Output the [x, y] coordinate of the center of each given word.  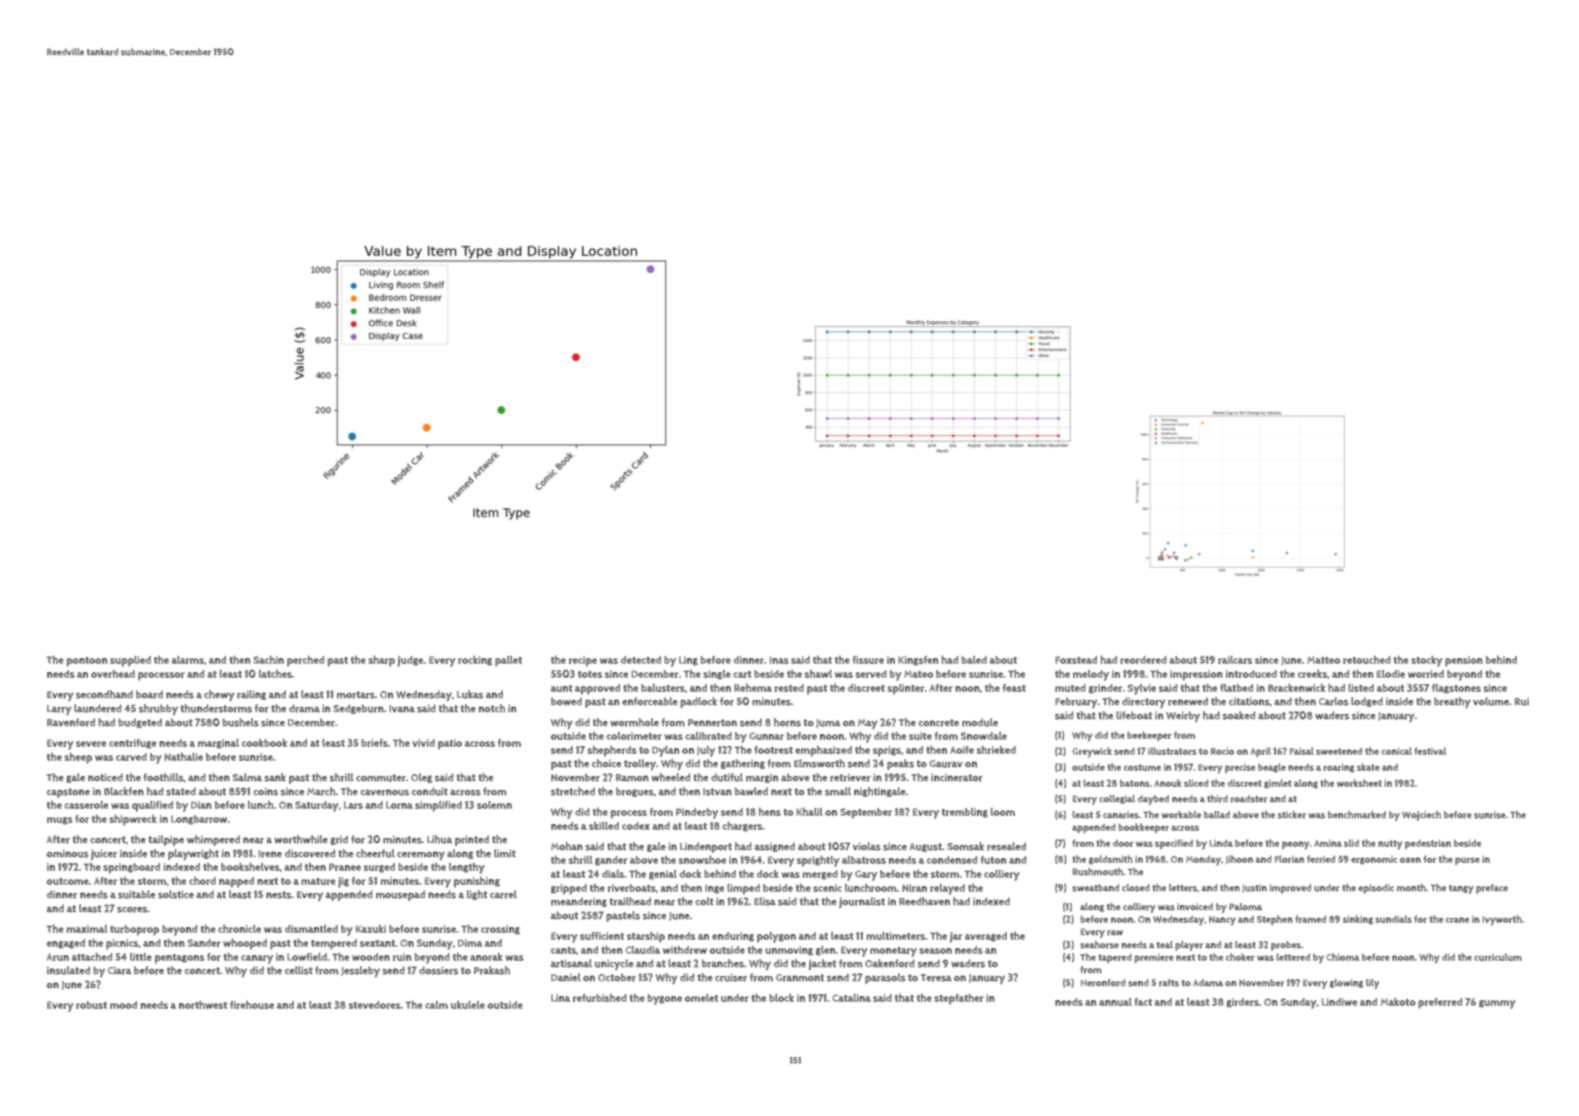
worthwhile [301, 839]
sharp [382, 661]
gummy [1497, 1004]
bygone [665, 999]
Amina [1328, 843]
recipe [583, 661]
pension [1464, 661]
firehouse [252, 1005]
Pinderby [697, 813]
